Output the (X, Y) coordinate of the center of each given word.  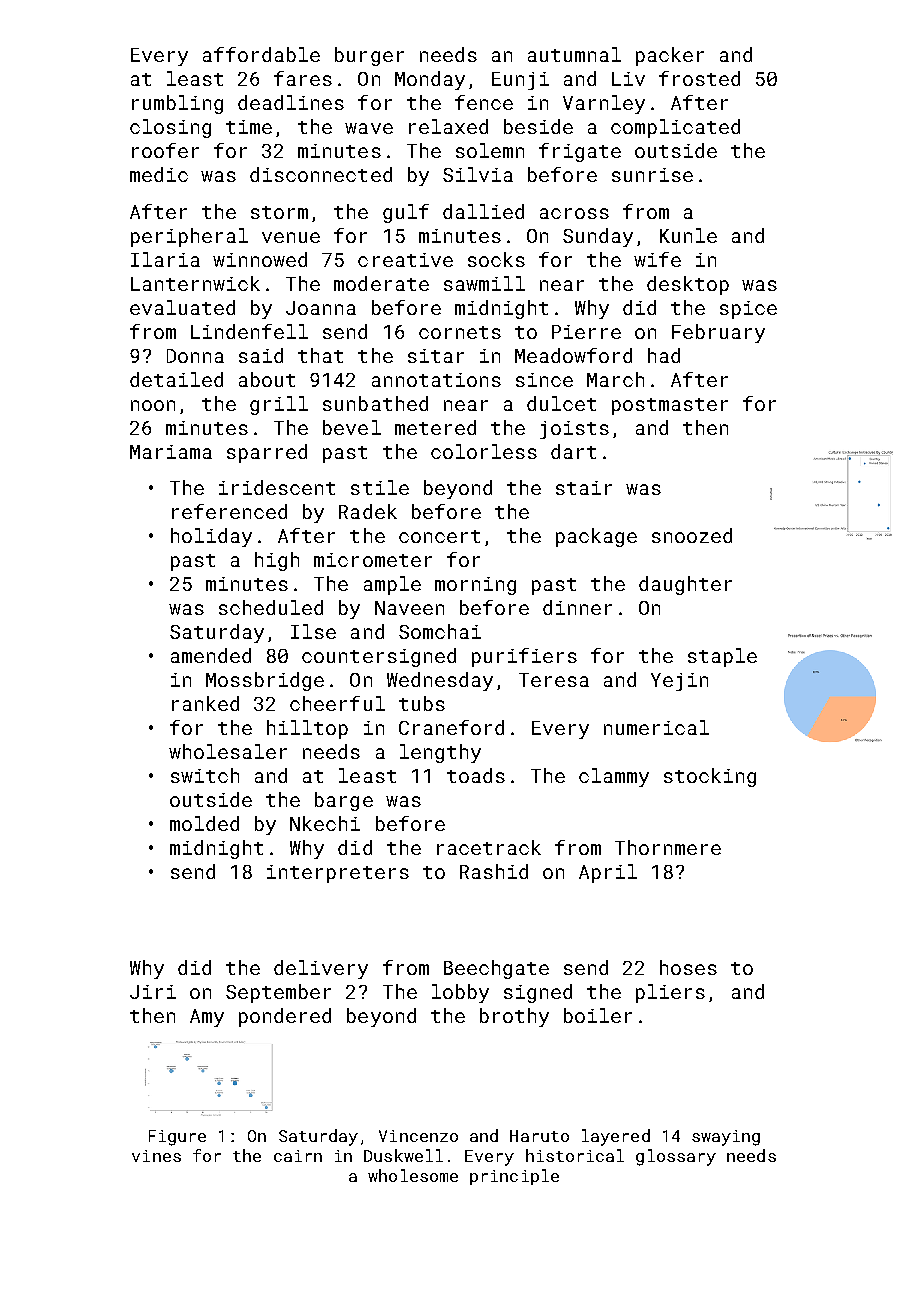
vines (156, 1156)
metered (435, 427)
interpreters (338, 874)
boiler (598, 1015)
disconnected (321, 174)
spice (748, 310)
